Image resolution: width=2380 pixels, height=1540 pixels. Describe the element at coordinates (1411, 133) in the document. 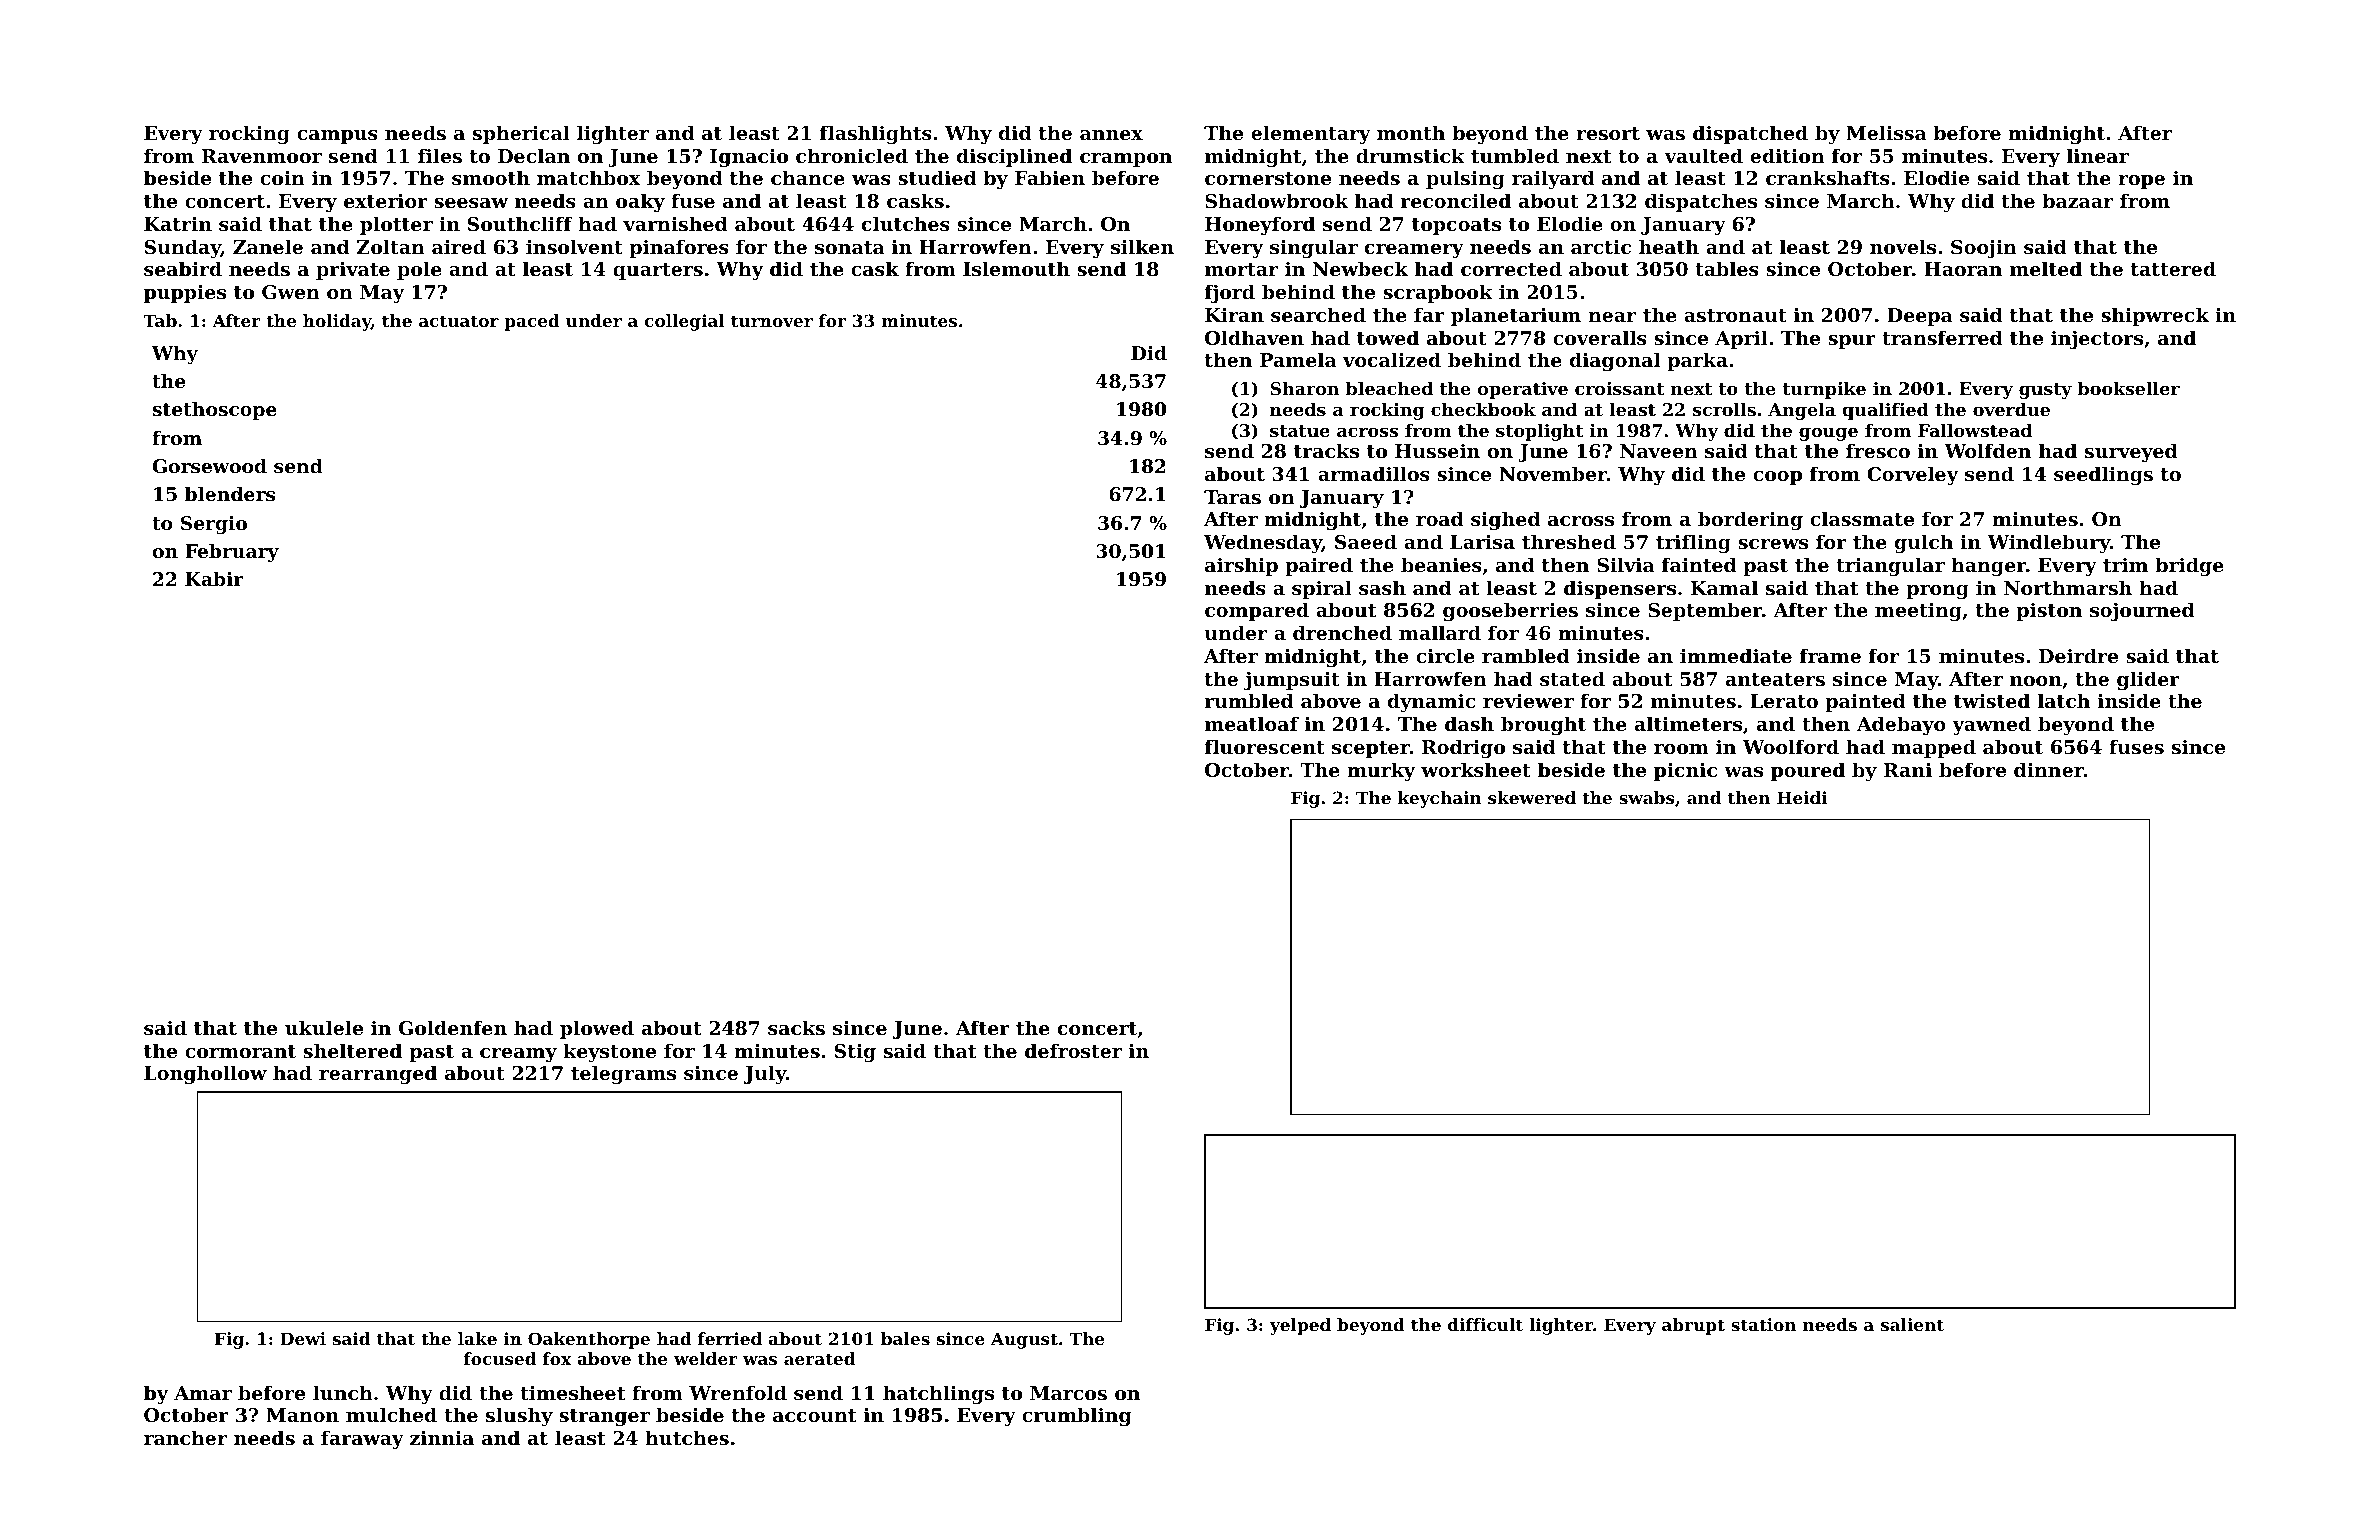

I see `month` at that location.
